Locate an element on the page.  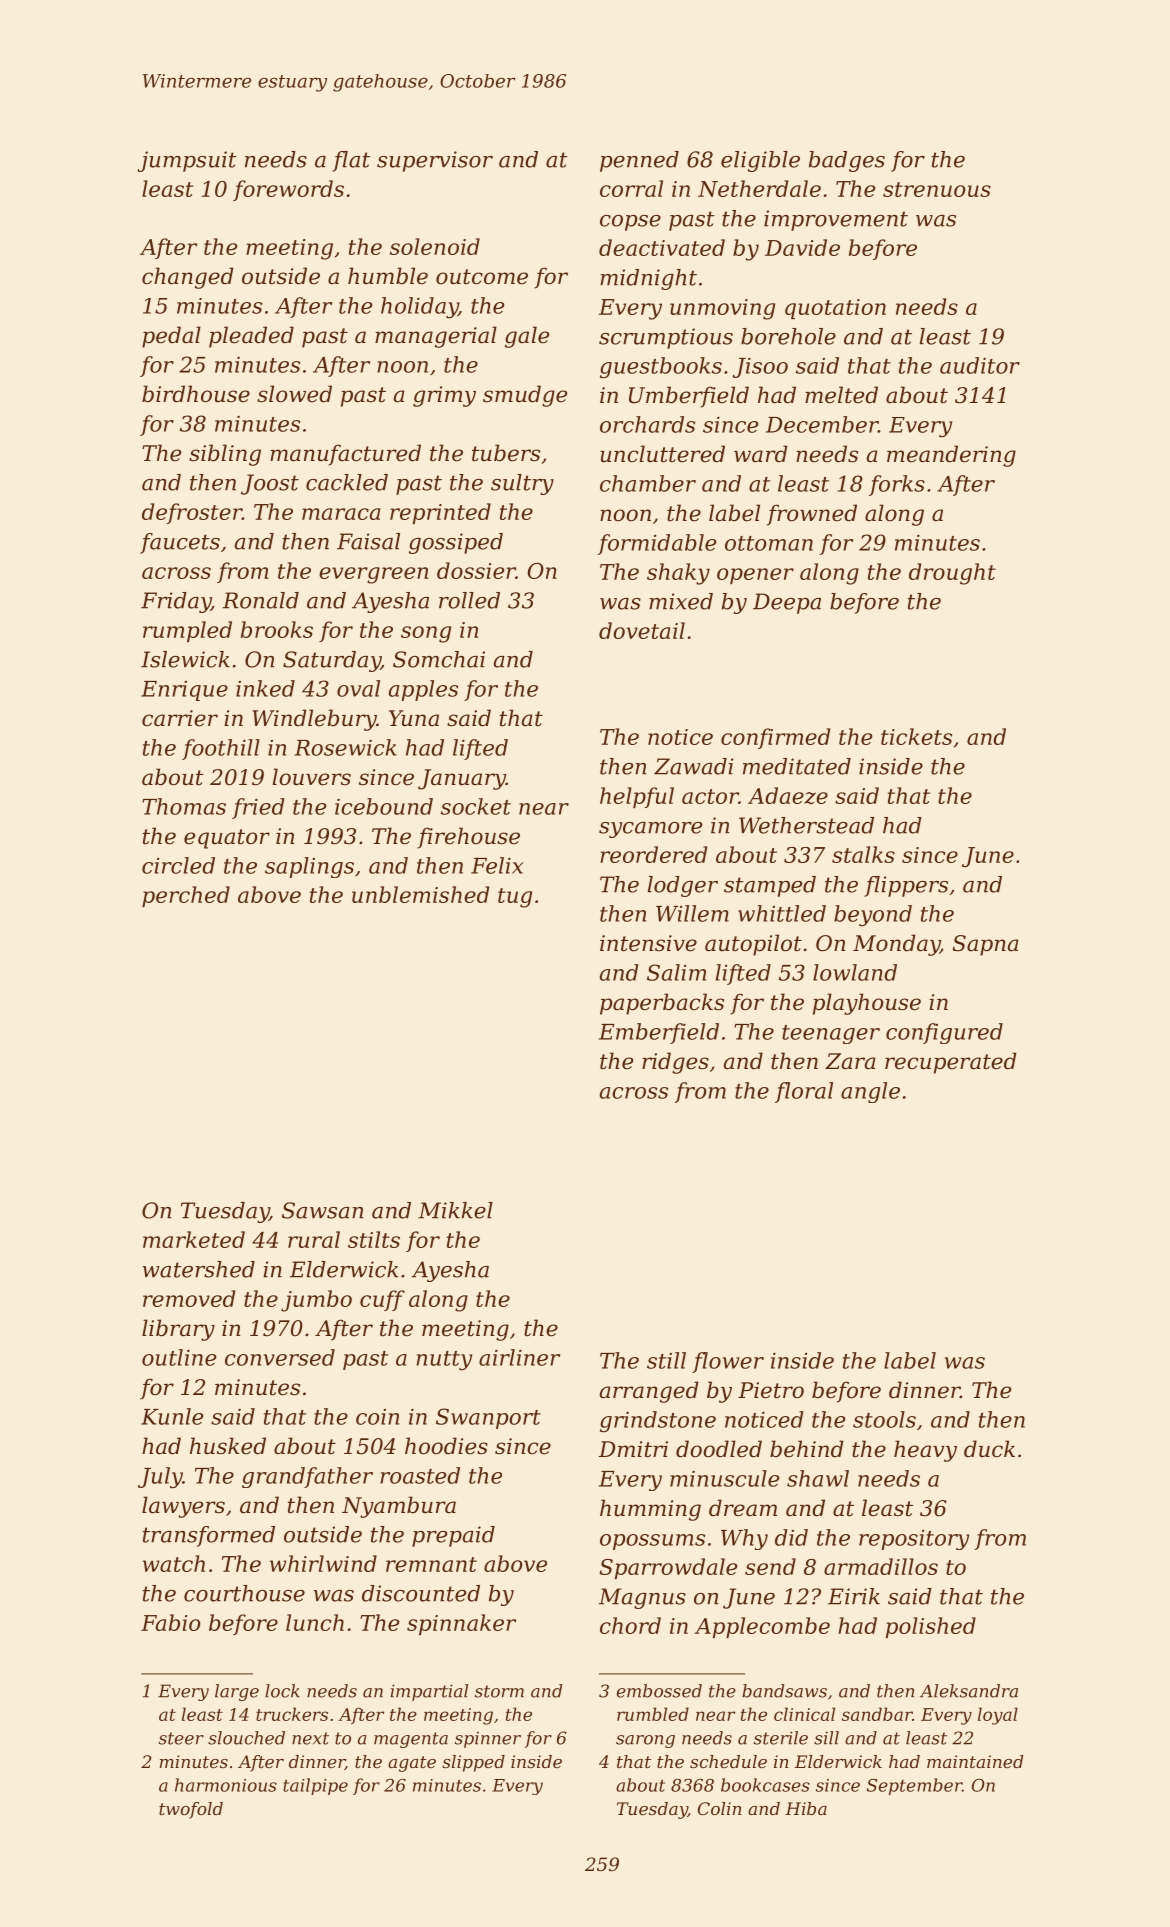
socket is located at coordinates (476, 806).
